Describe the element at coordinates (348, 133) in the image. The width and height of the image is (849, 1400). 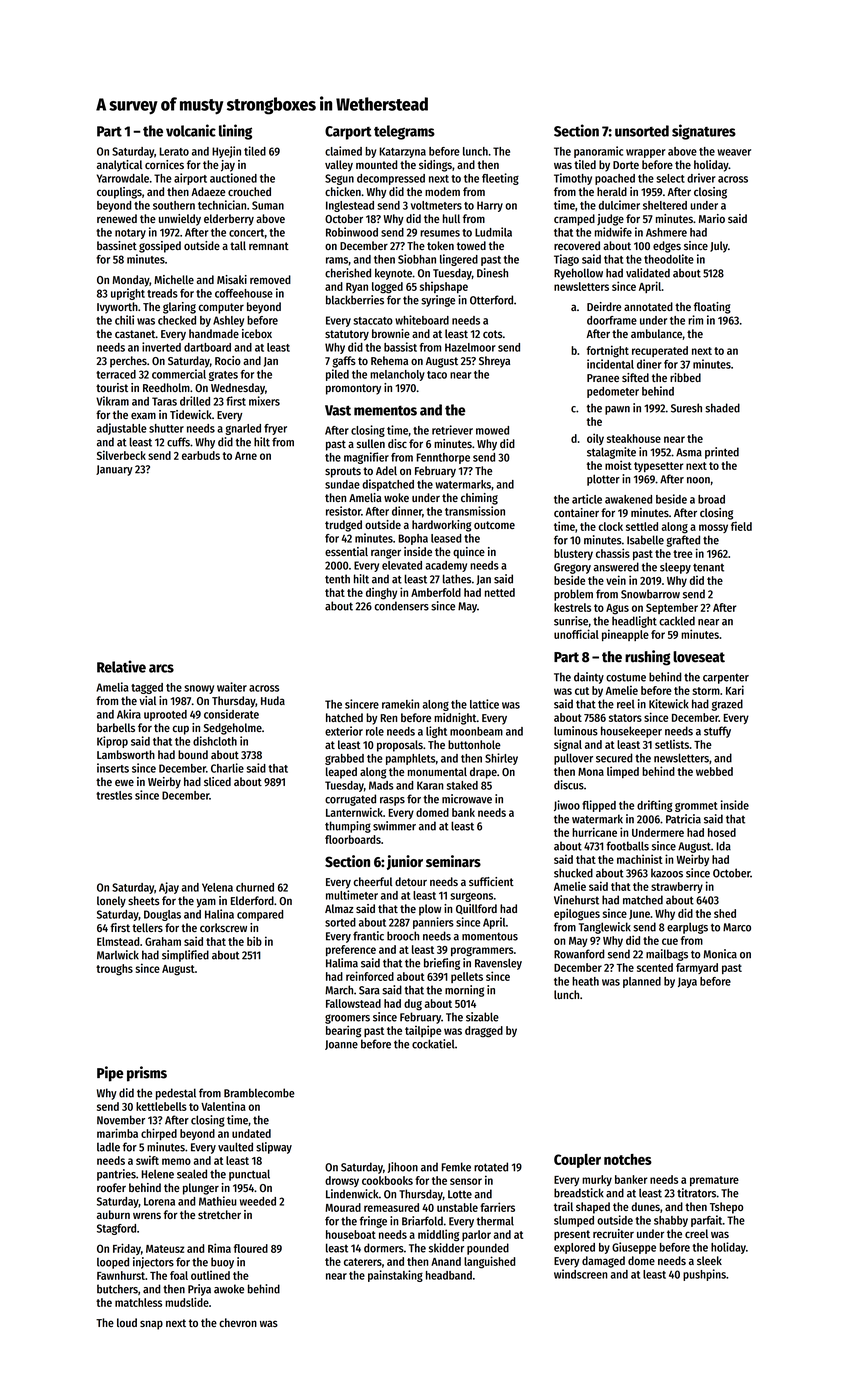
I see `Carport` at that location.
